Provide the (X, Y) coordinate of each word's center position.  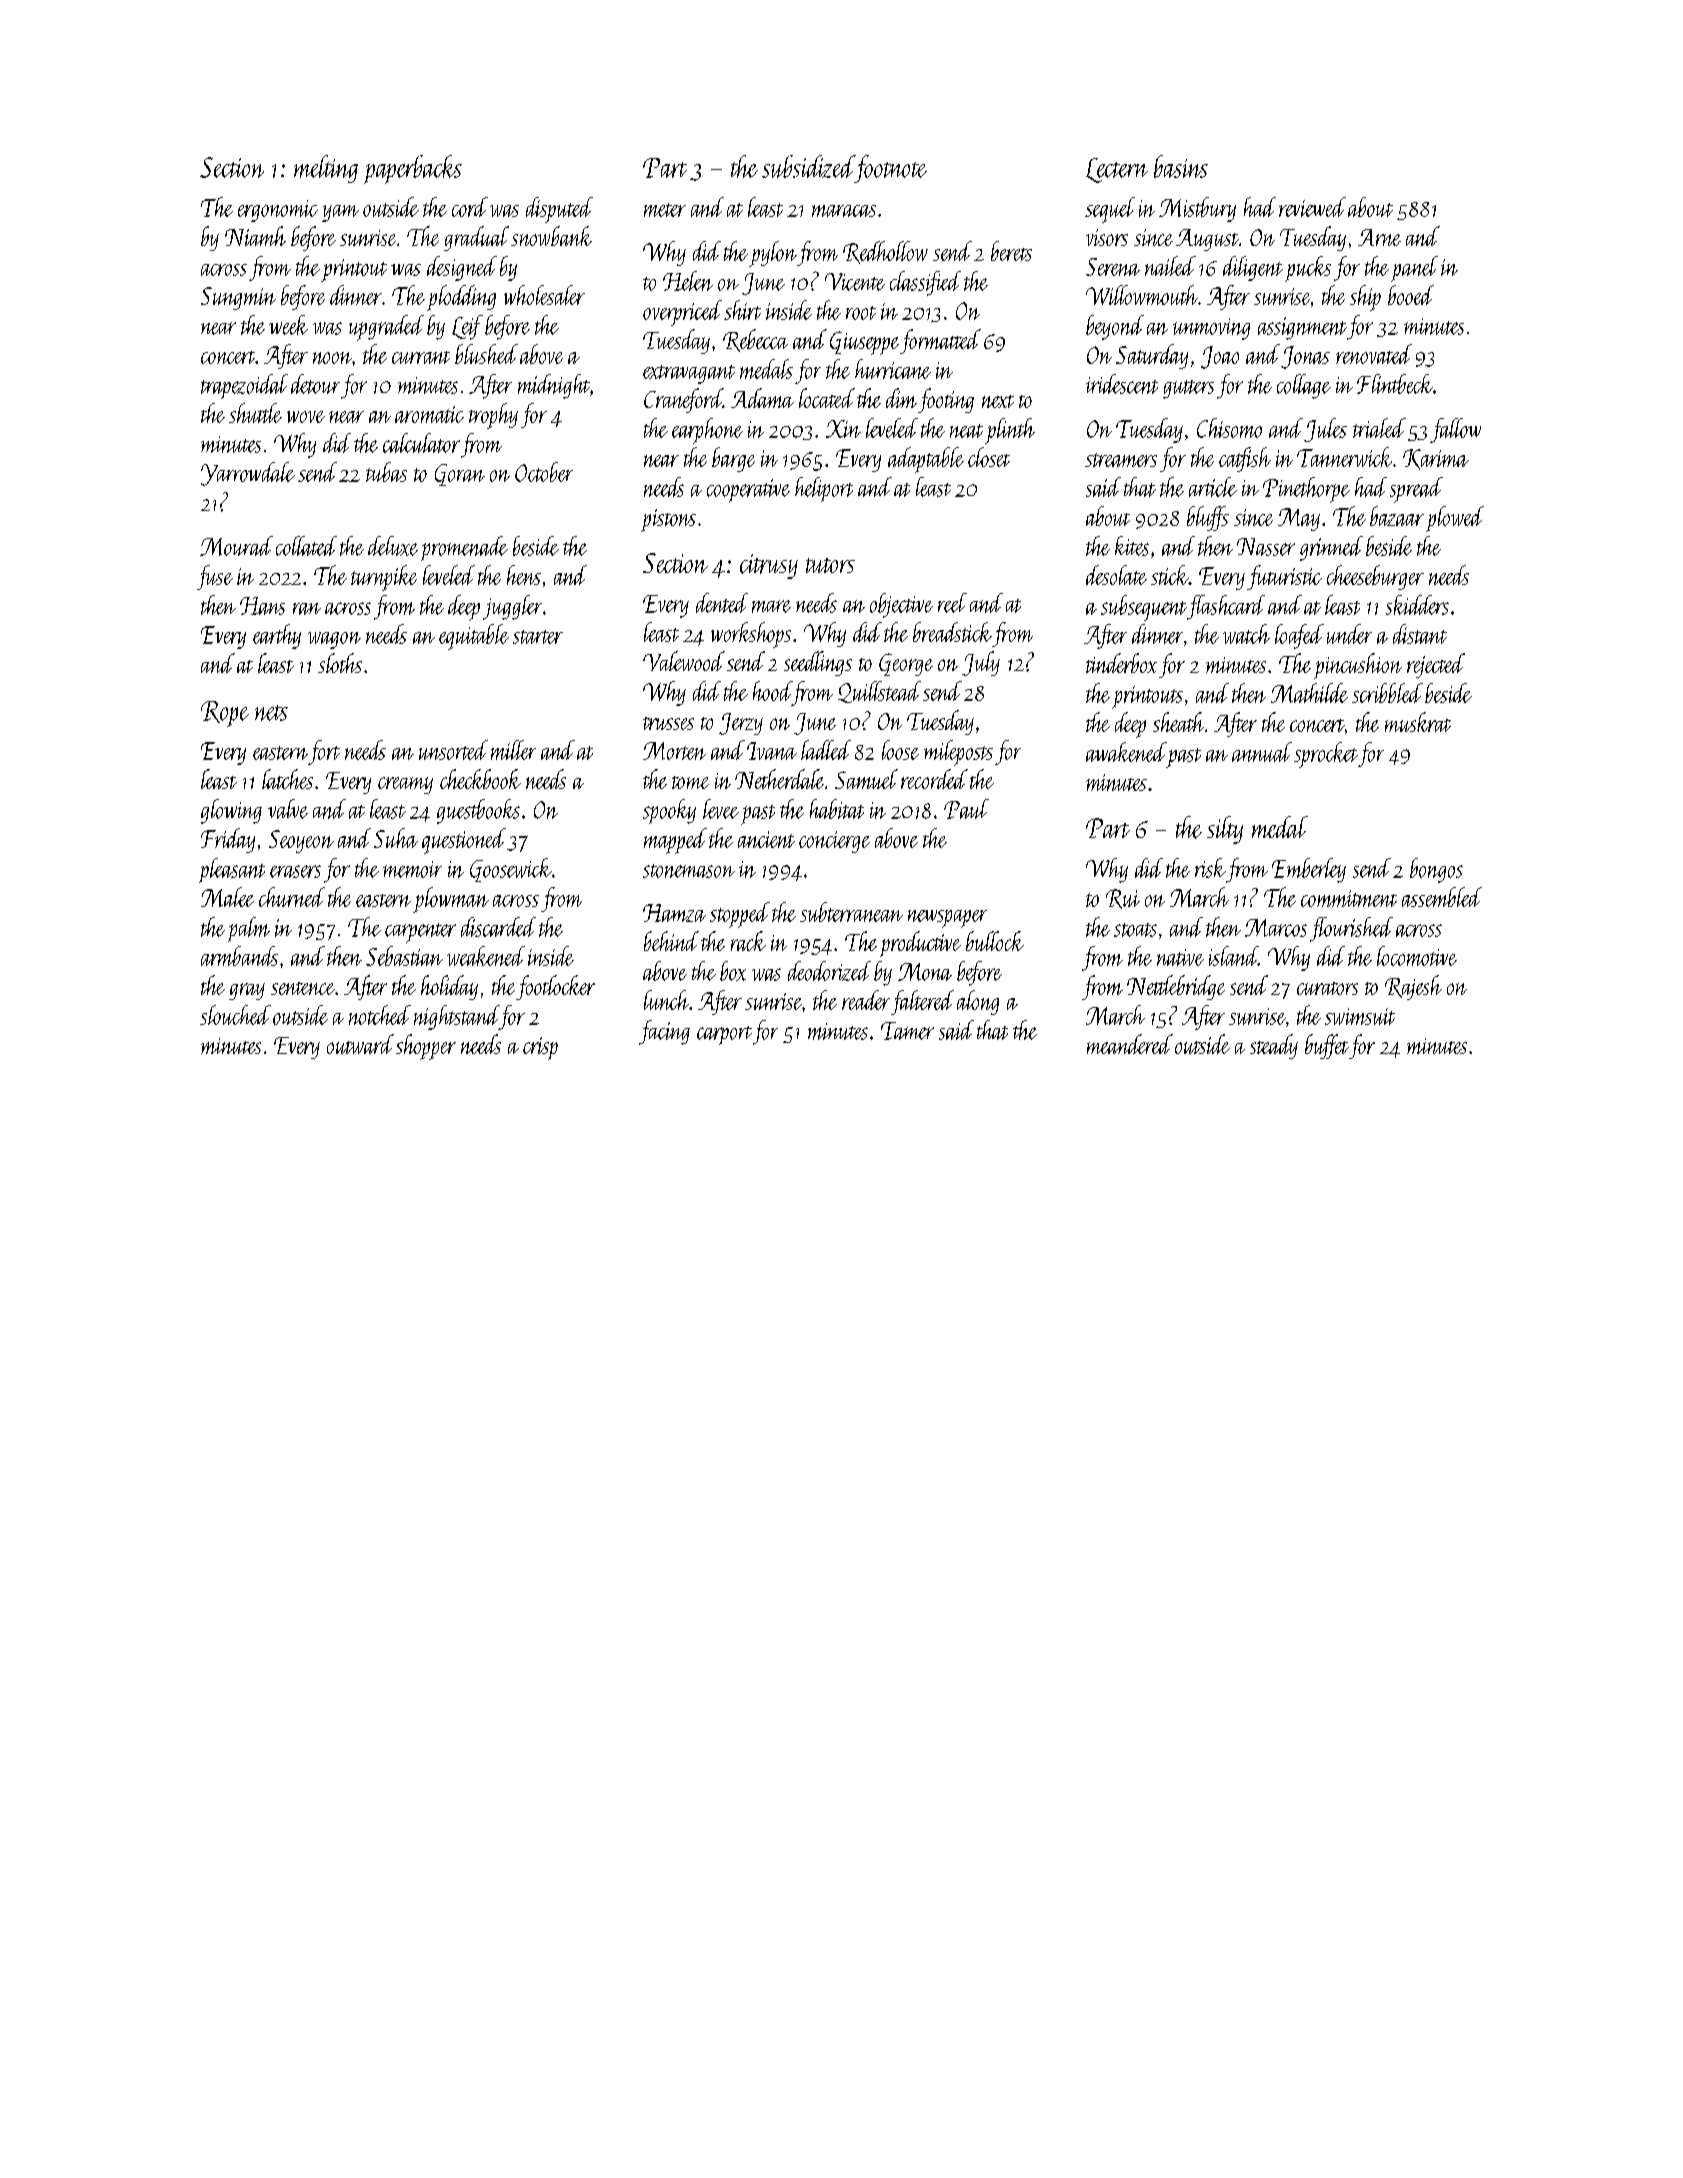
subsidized (808, 166)
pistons (668, 520)
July (981, 663)
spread (1416, 490)
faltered (922, 1002)
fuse (215, 577)
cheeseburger (1375, 577)
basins (1181, 166)
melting (326, 169)
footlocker (555, 987)
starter (538, 637)
